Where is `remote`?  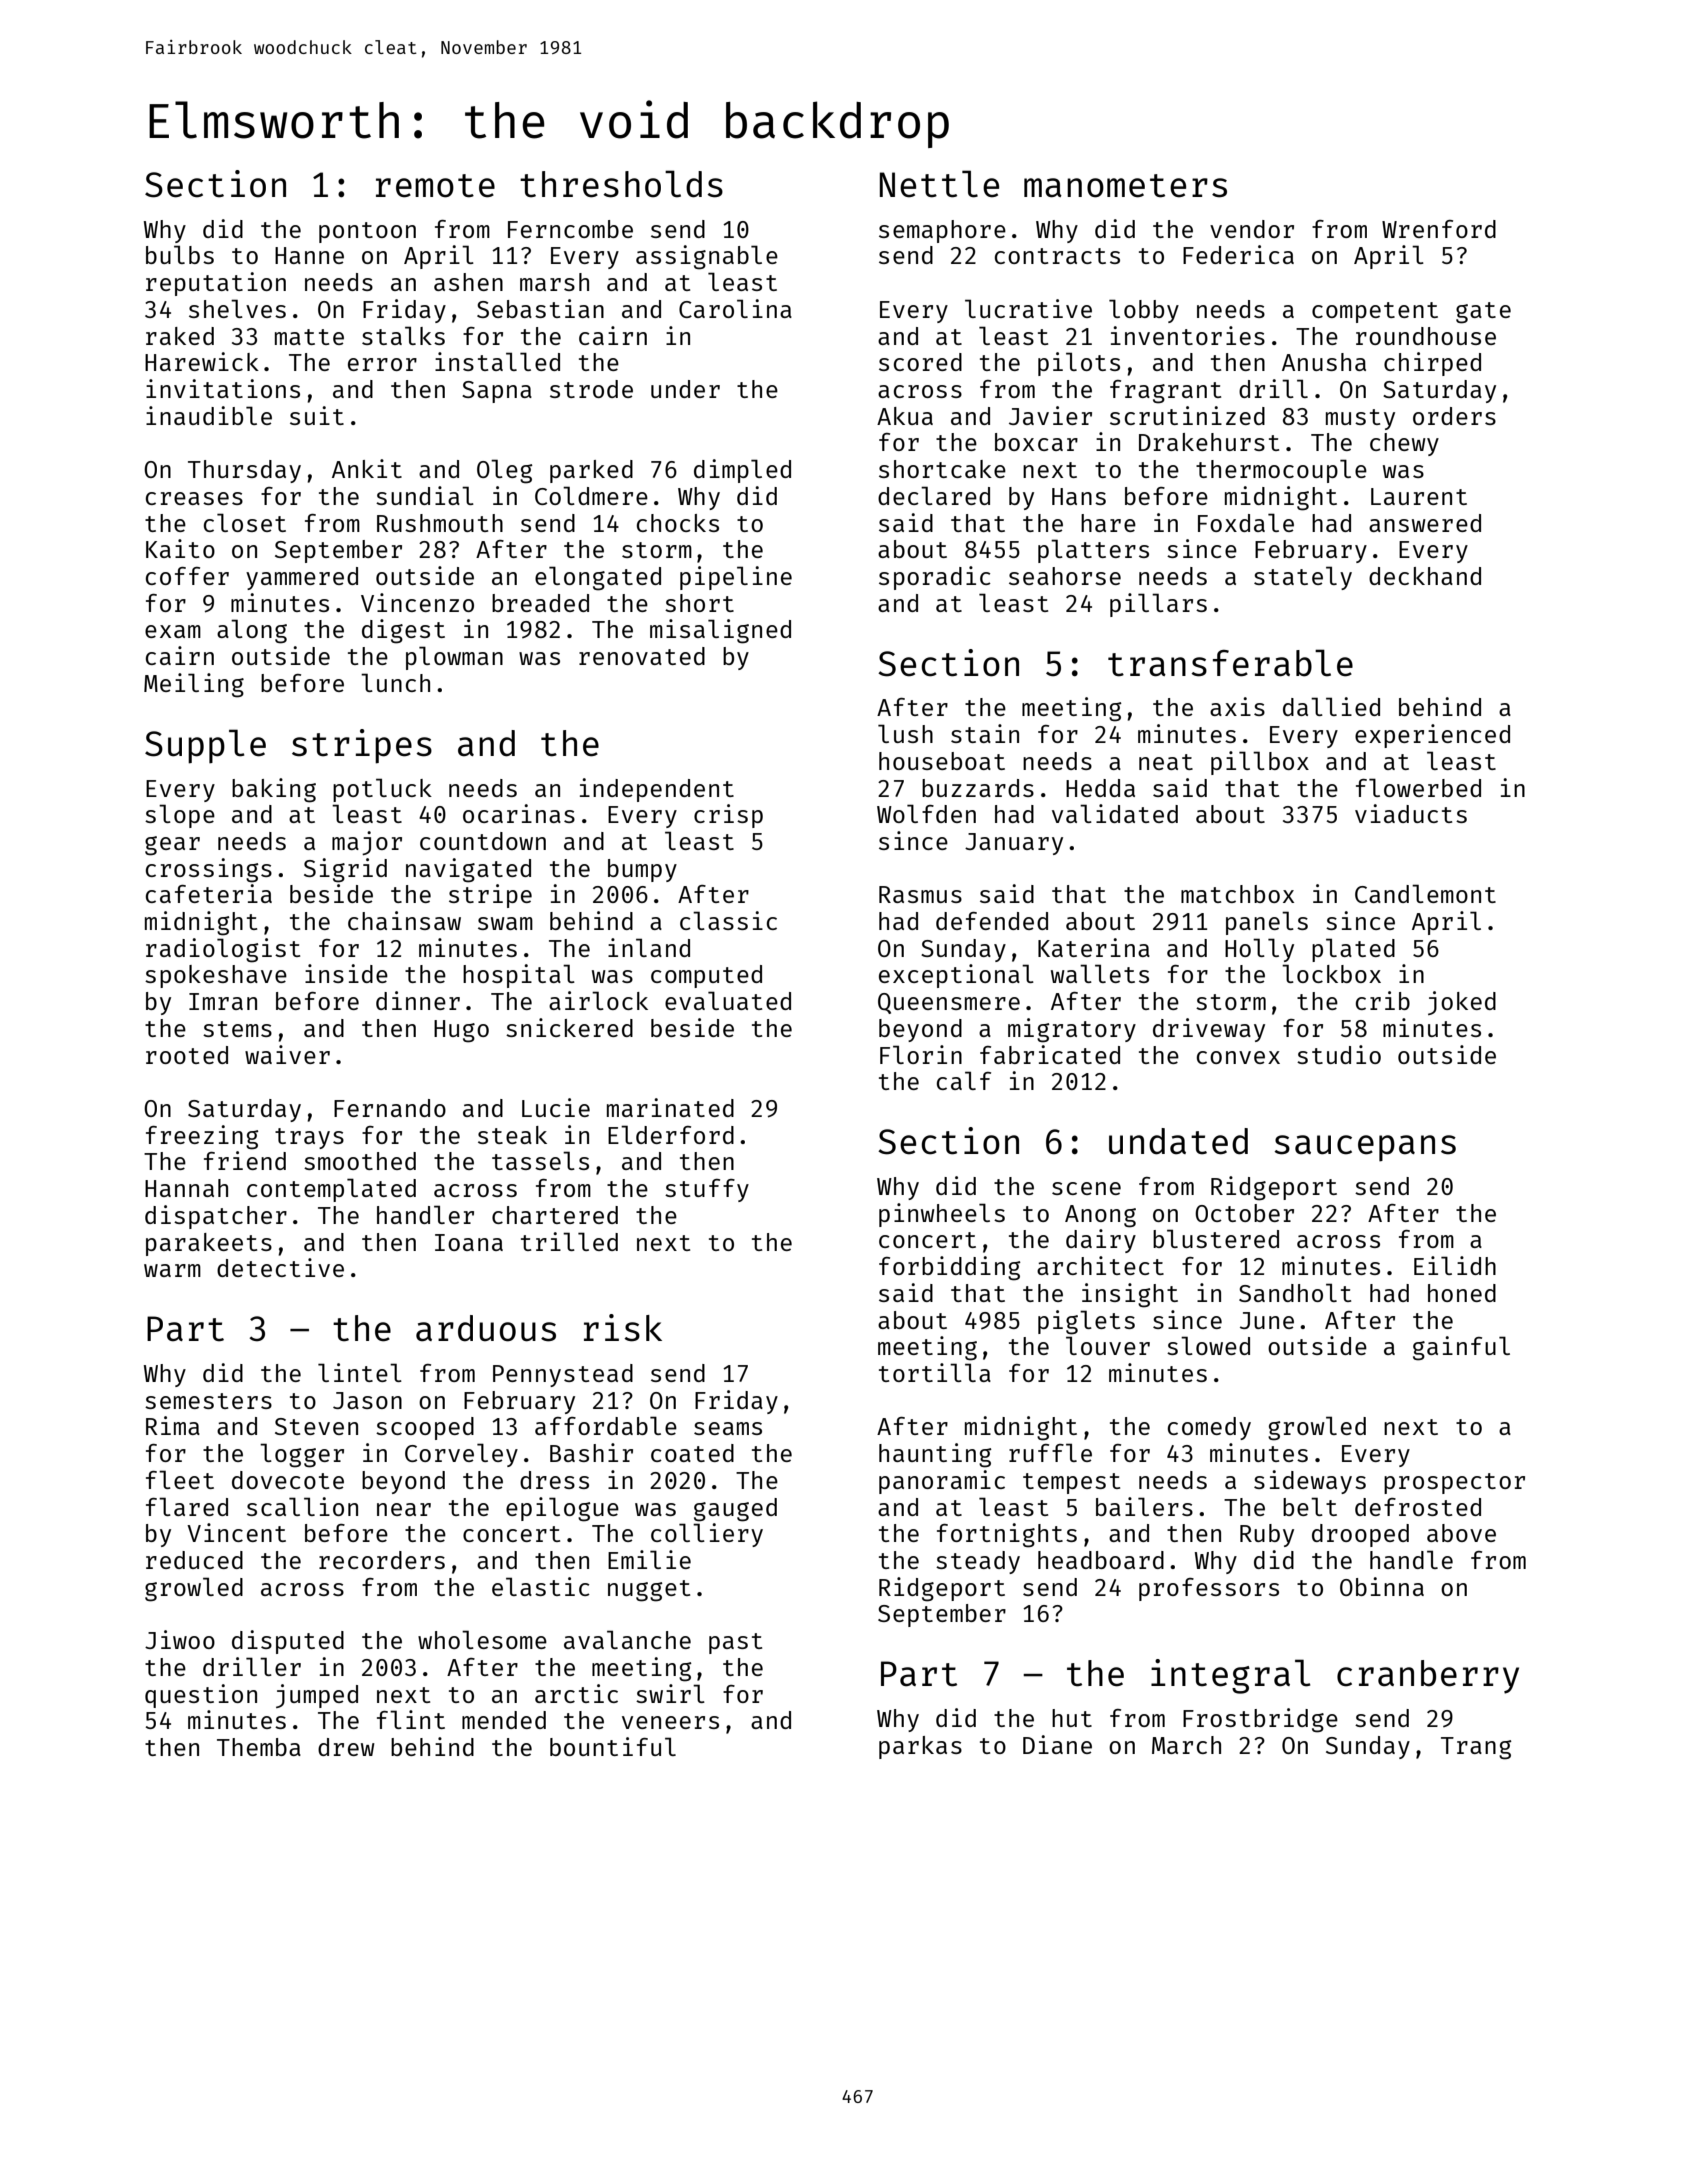 remote is located at coordinates (435, 186).
